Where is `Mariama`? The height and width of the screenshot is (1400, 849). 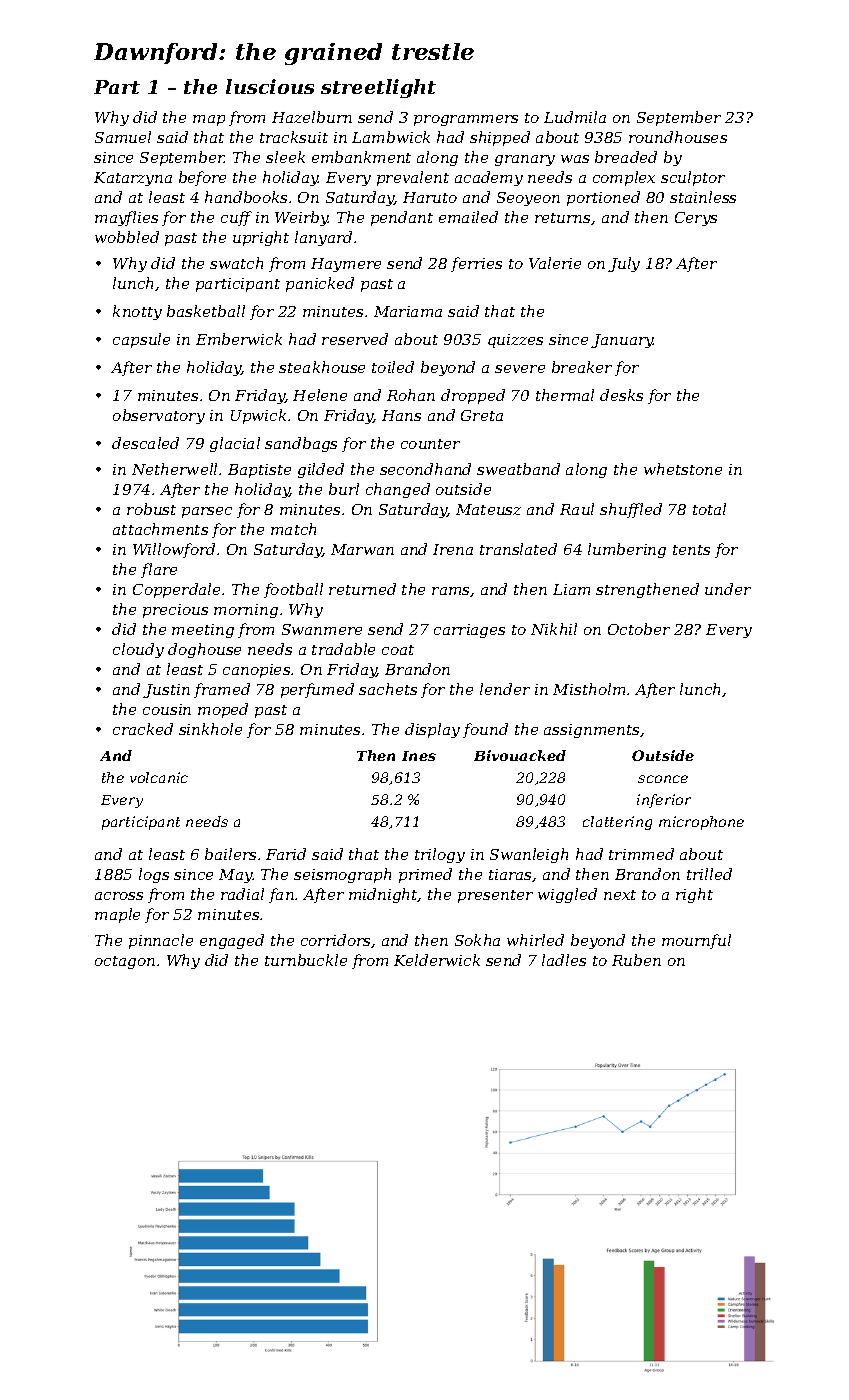
Mariama is located at coordinates (408, 311).
